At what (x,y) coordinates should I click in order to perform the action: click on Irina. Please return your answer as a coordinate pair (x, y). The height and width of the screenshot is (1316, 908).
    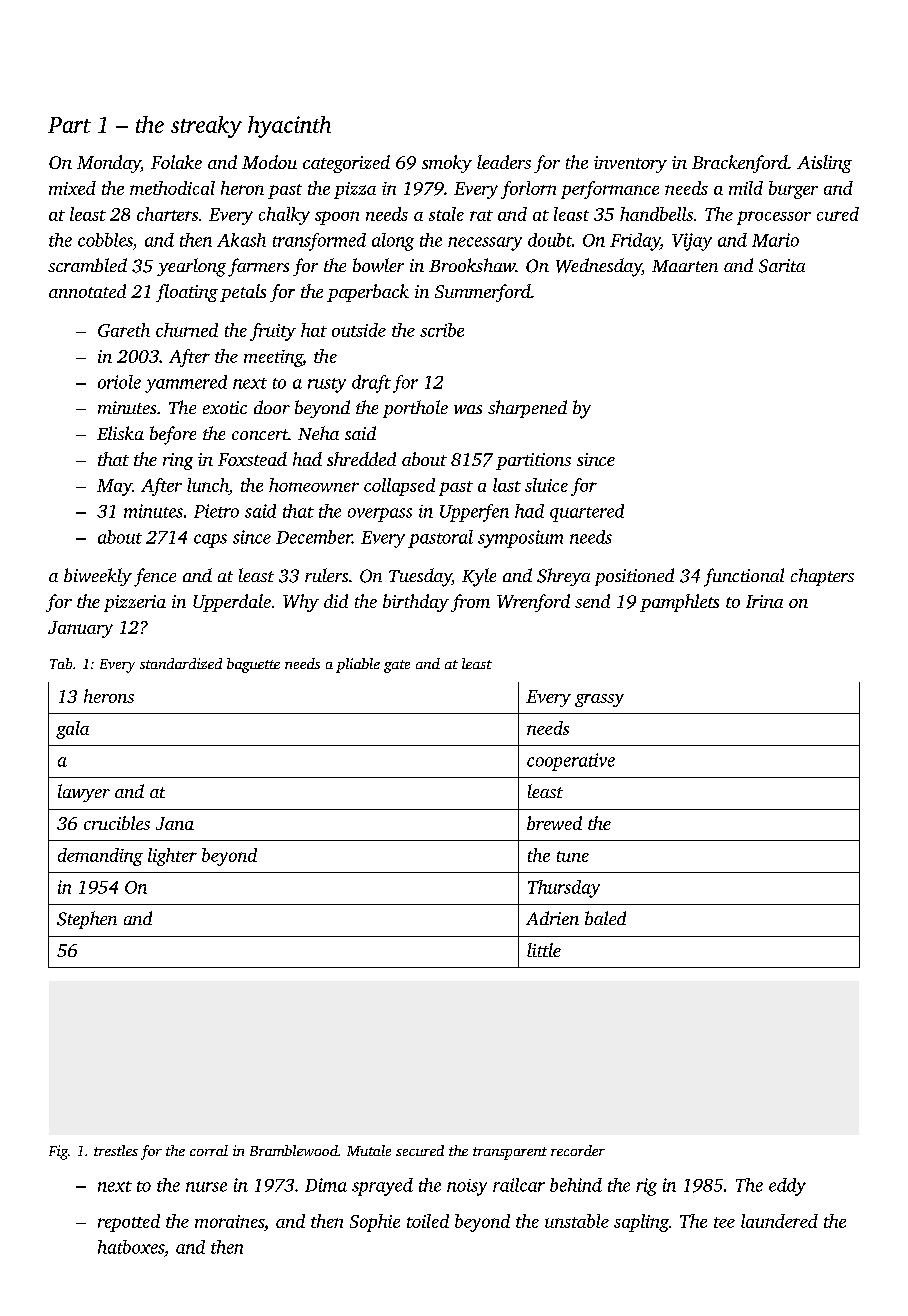
    Looking at the image, I should click on (764, 601).
